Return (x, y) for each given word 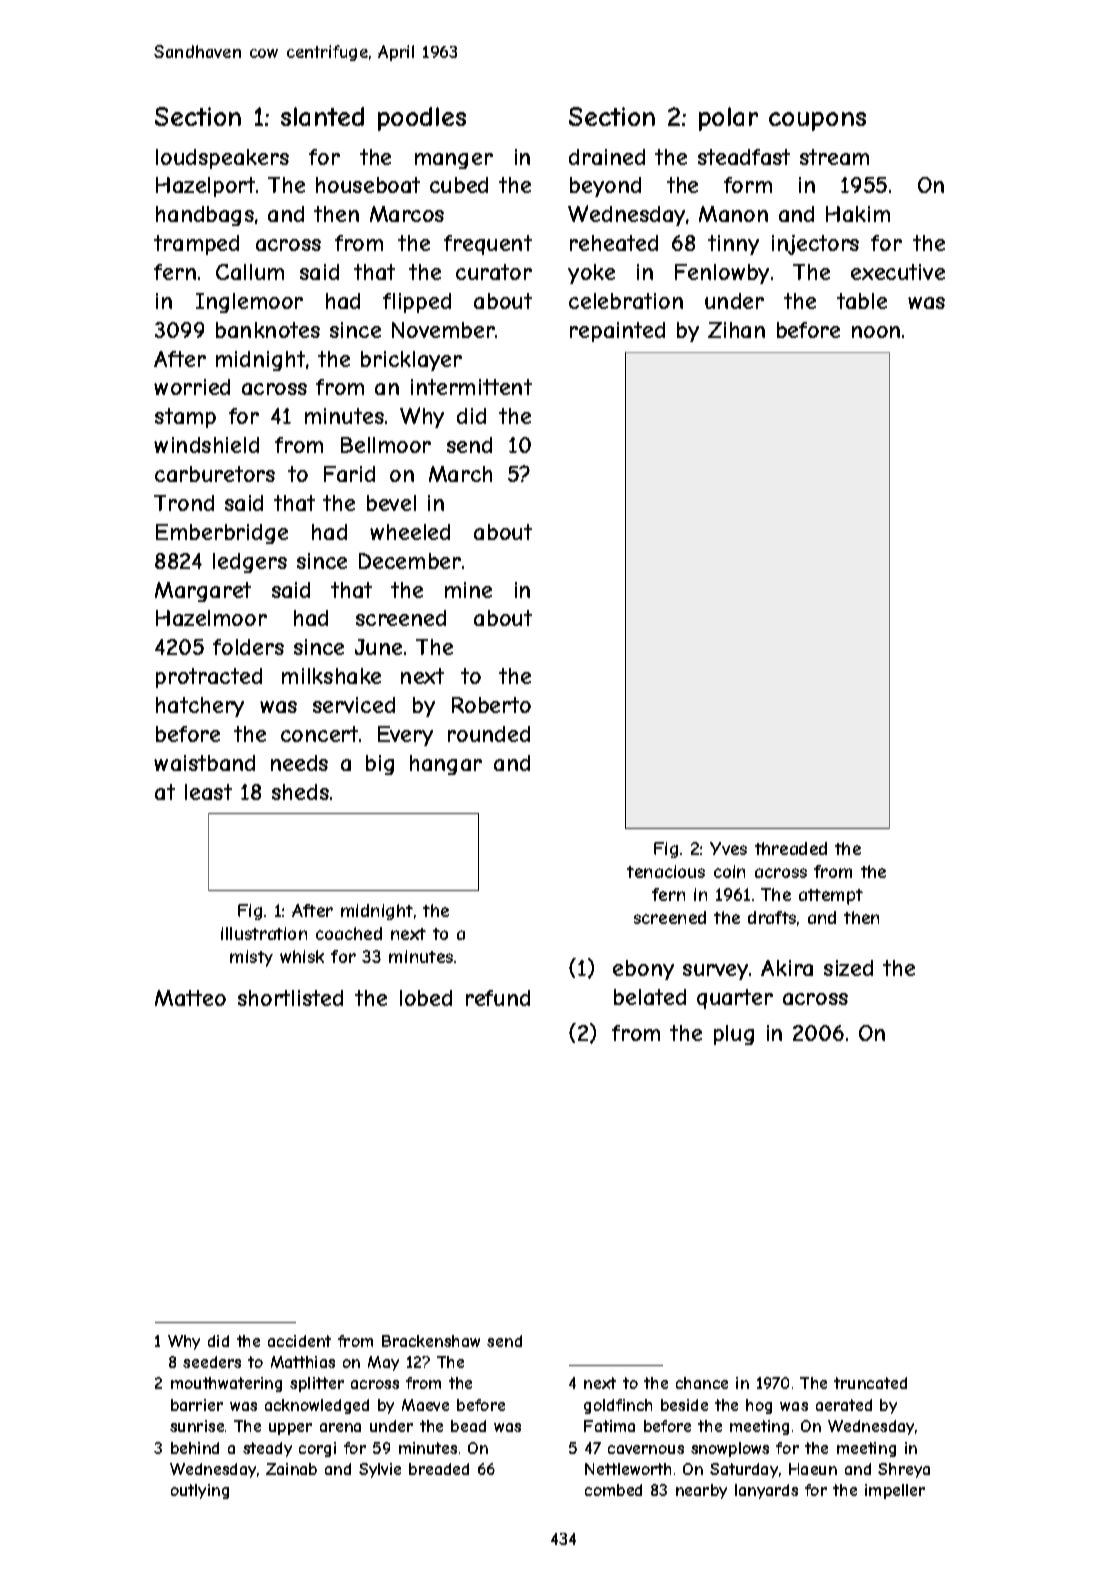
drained (607, 157)
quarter (735, 999)
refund (498, 998)
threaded (791, 848)
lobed (426, 998)
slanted (322, 116)
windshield (206, 445)
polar (728, 119)
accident (299, 1341)
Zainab (291, 1469)
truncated (870, 1383)
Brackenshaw (431, 1341)
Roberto (491, 705)
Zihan (736, 330)
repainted (617, 332)
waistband (204, 763)
